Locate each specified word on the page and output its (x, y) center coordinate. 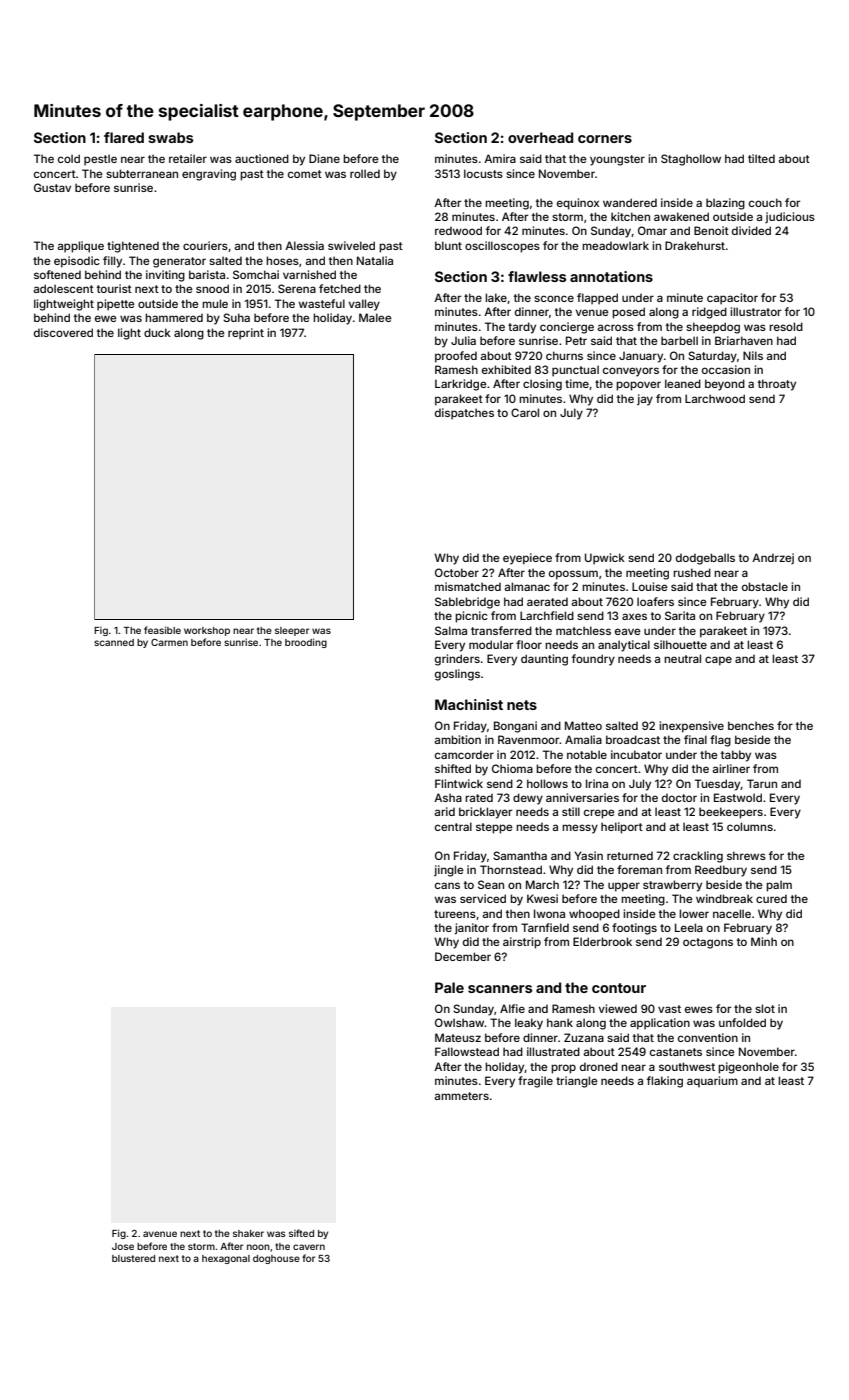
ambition (457, 739)
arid (444, 811)
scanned (114, 642)
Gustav (52, 187)
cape (718, 661)
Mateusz (458, 1037)
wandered (630, 202)
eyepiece (527, 559)
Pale (449, 987)
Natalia (375, 260)
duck (157, 332)
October (457, 572)
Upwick (605, 559)
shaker (248, 1233)
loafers (655, 601)
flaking (665, 1082)
